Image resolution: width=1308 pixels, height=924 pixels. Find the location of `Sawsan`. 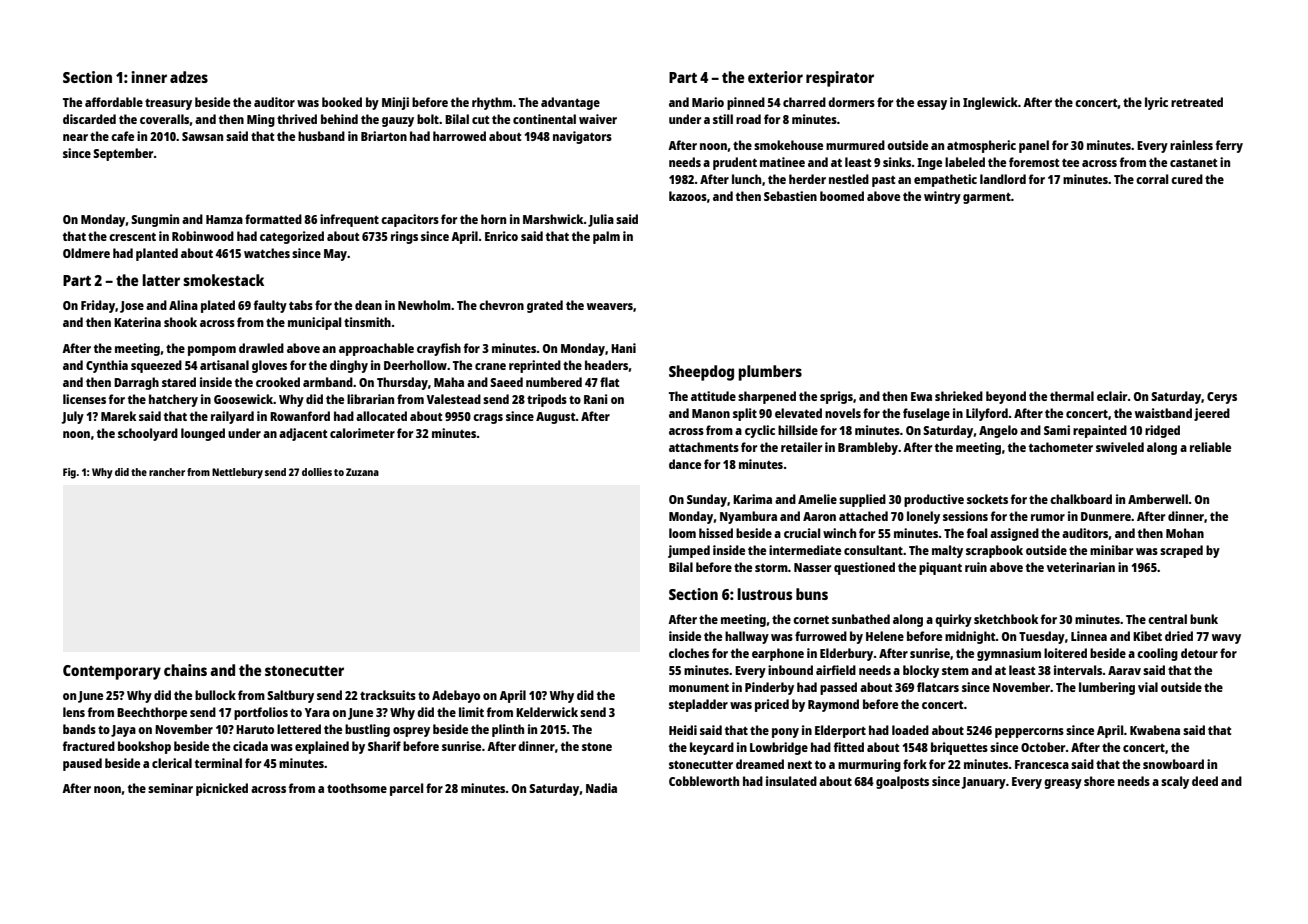

Sawsan is located at coordinates (202, 136).
